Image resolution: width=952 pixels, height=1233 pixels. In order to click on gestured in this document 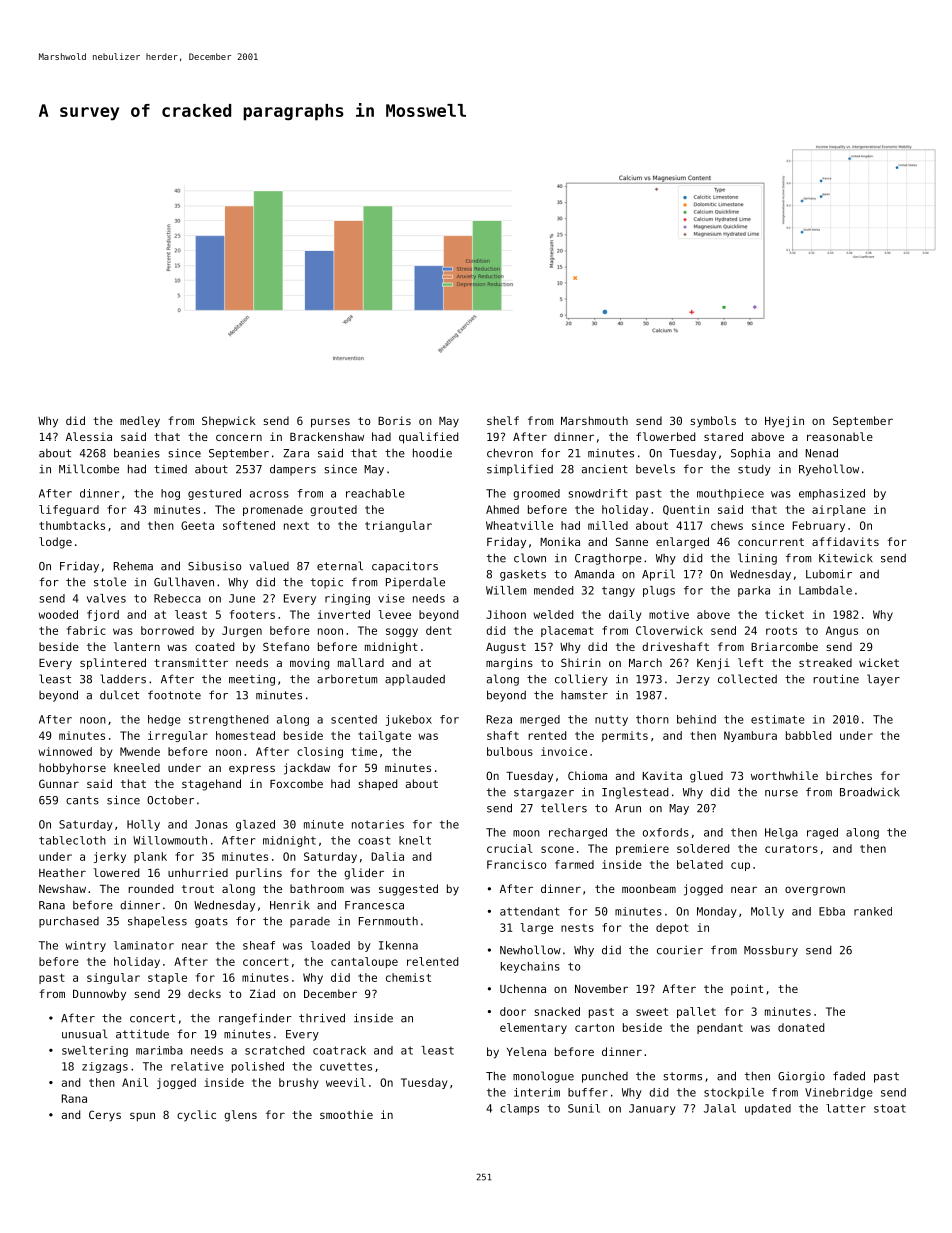, I will do `click(214, 494)`.
